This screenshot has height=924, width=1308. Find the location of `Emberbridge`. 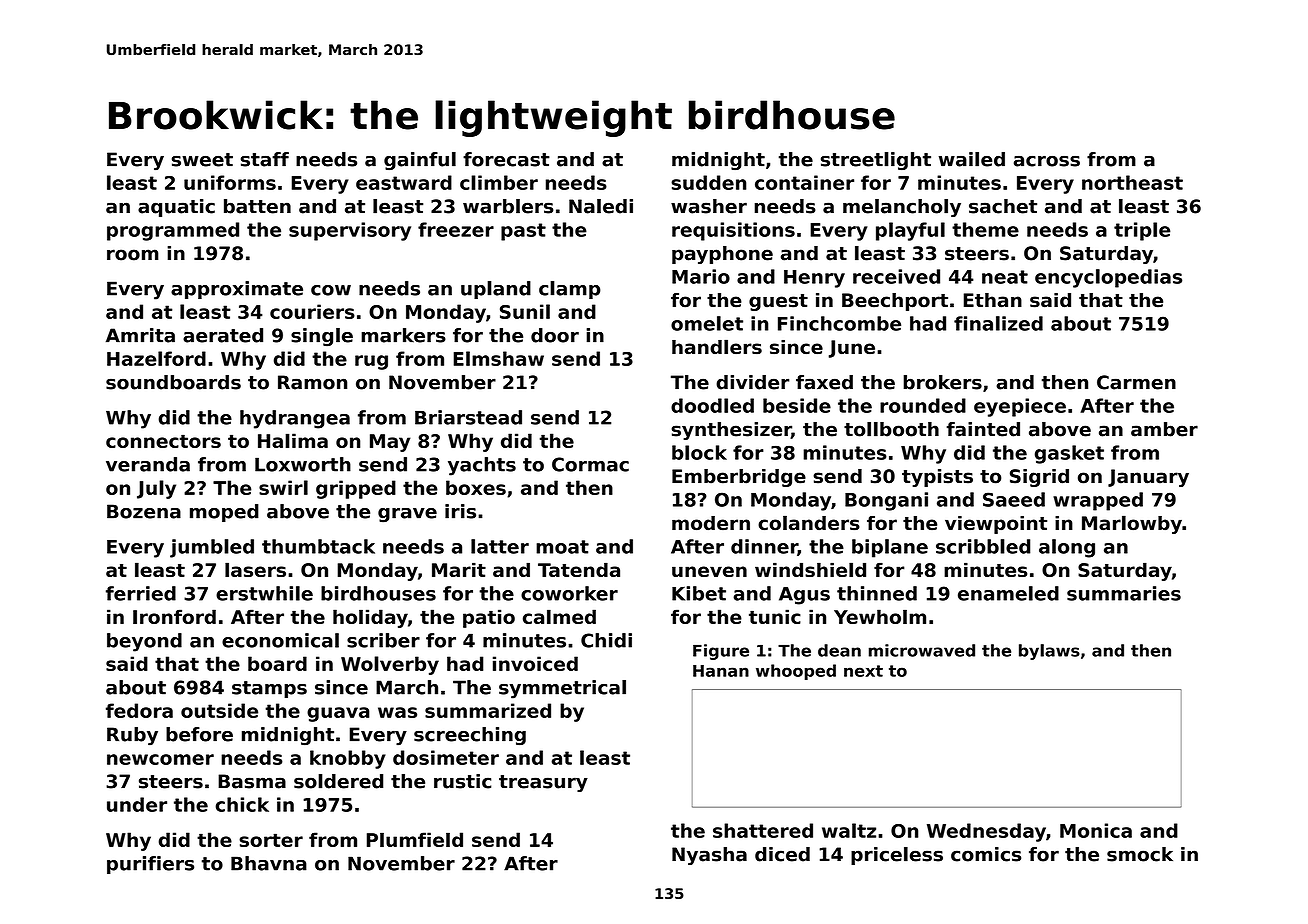

Emberbridge is located at coordinates (739, 478).
